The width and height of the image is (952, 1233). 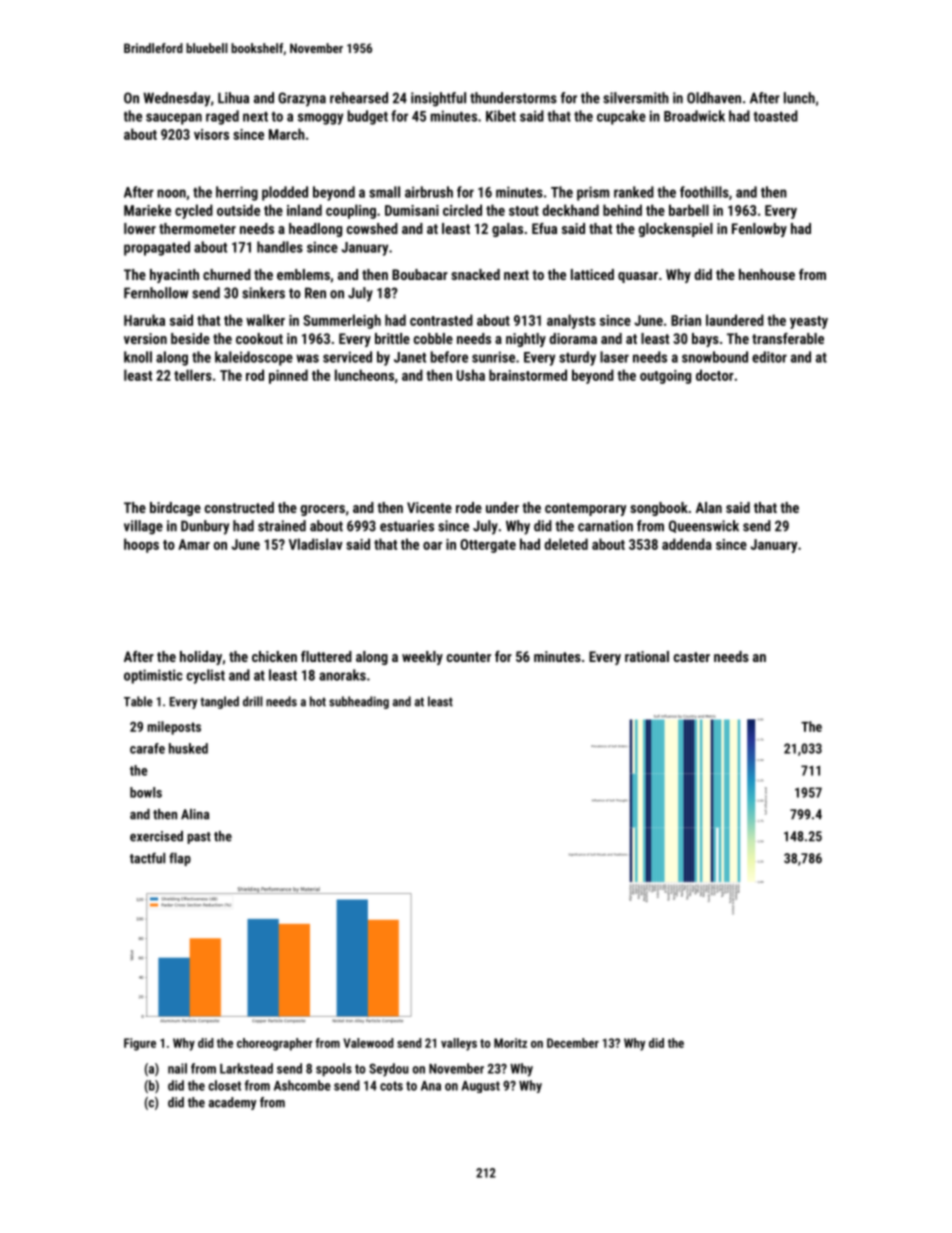 What do you see at coordinates (318, 701) in the image?
I see `hot` at bounding box center [318, 701].
